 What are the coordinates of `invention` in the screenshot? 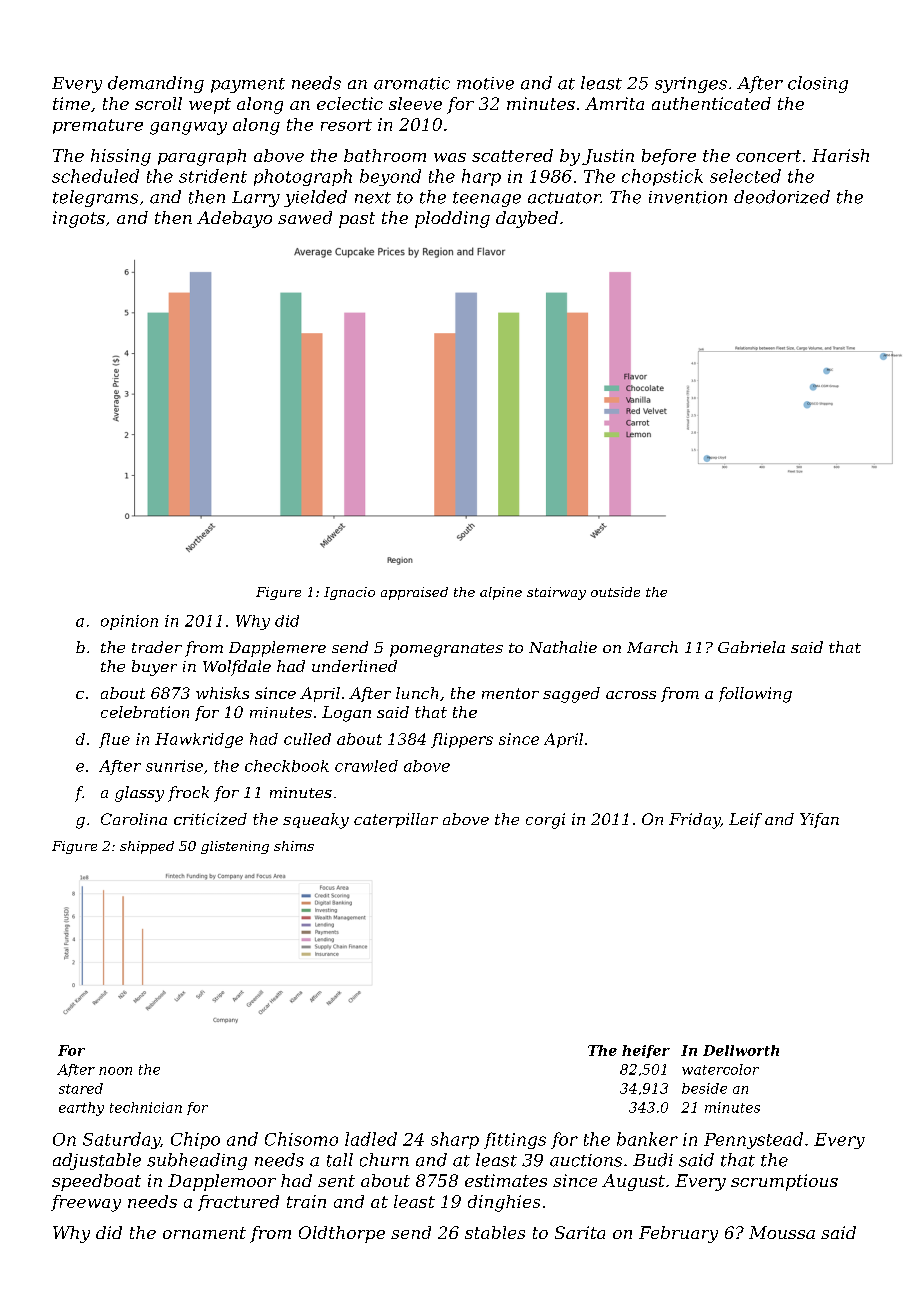 It's located at (688, 197).
